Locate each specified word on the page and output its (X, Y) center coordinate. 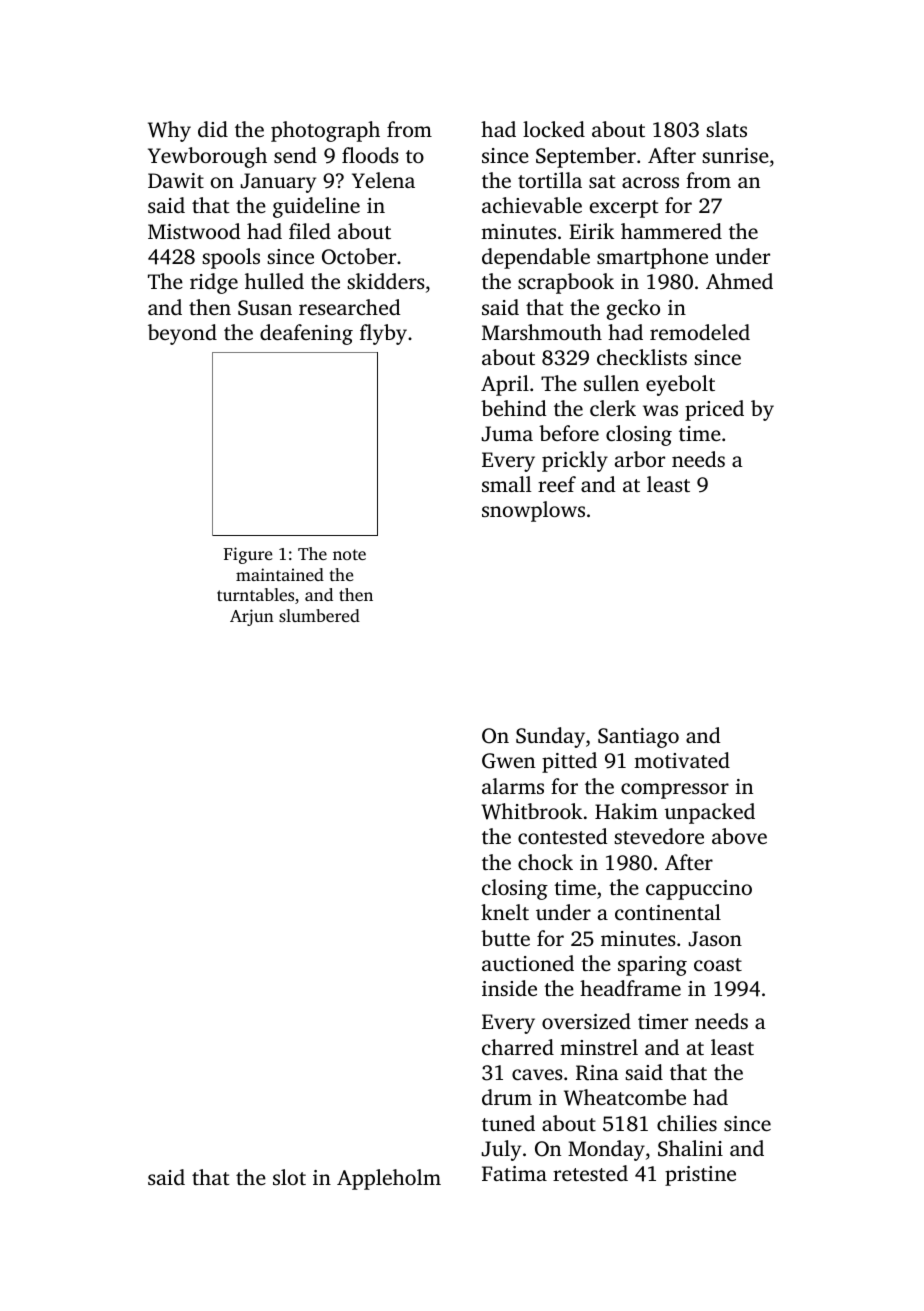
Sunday (550, 737)
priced (714, 410)
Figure (248, 555)
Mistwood (194, 231)
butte (505, 938)
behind (514, 408)
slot (289, 1177)
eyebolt (680, 385)
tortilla (550, 180)
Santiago (638, 738)
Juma (507, 434)
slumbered (319, 615)
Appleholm (389, 1179)
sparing (652, 966)
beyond (182, 334)
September (586, 157)
